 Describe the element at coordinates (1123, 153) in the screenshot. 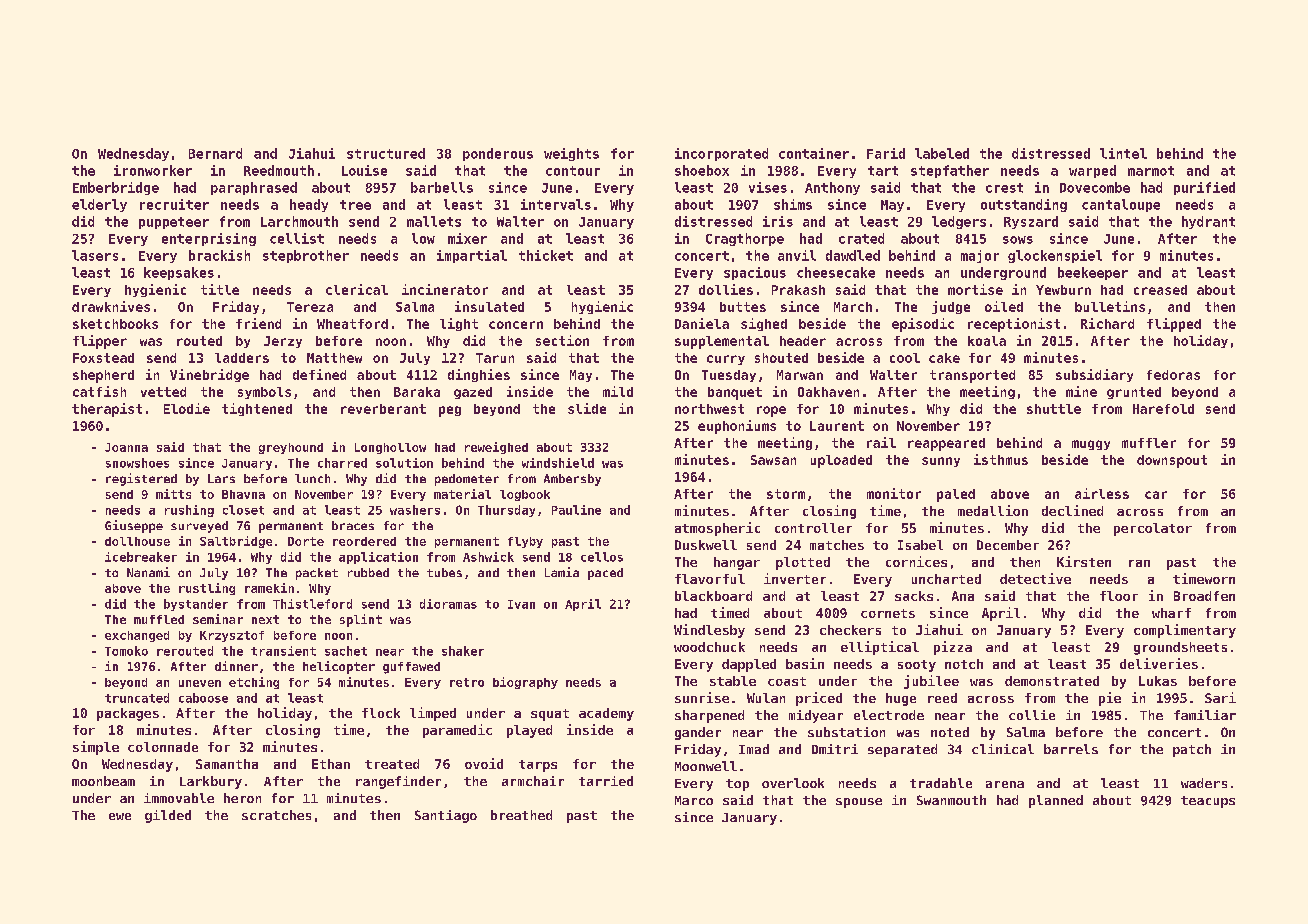

I see `lintel` at that location.
